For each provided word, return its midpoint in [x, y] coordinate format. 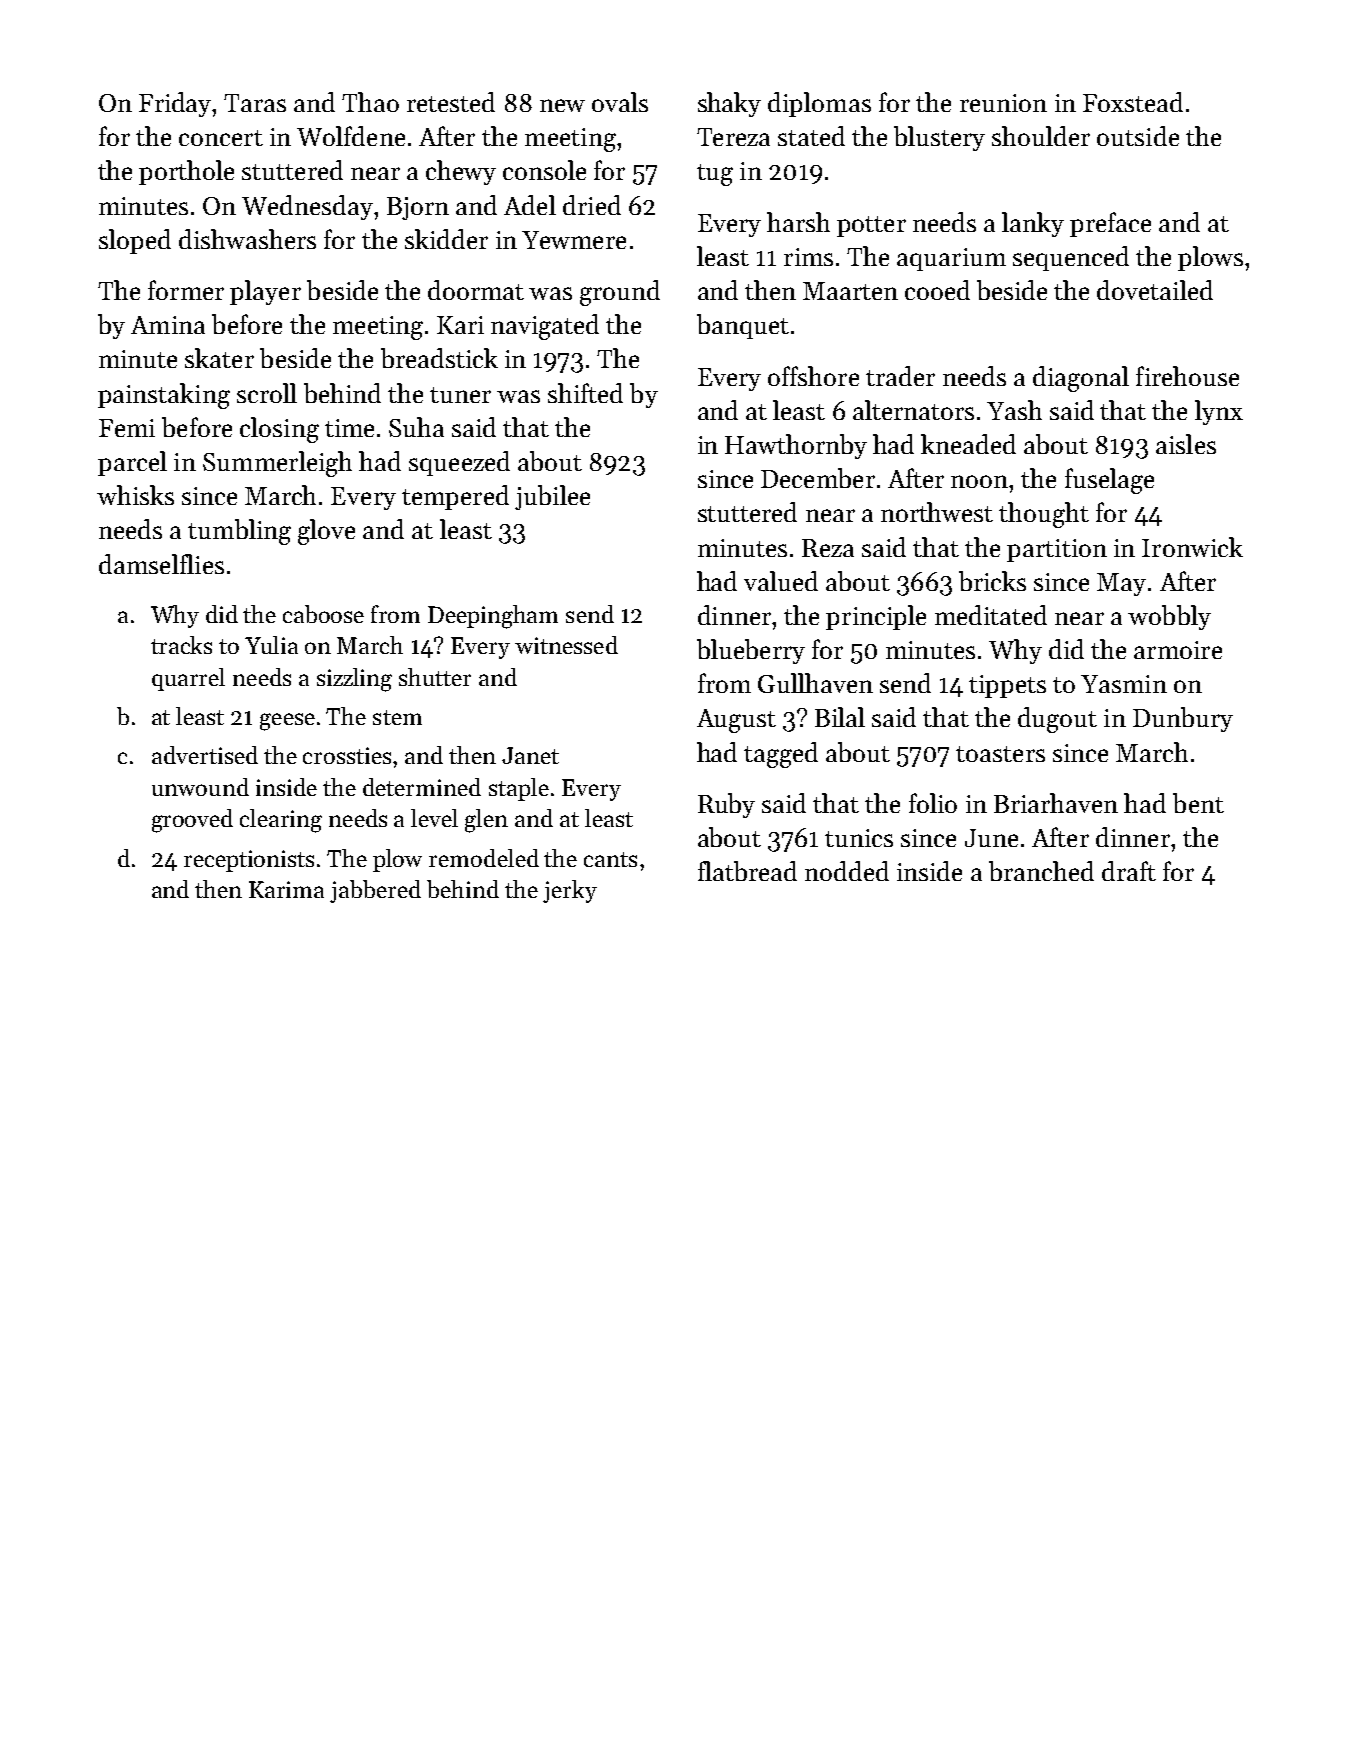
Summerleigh [277, 464]
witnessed [566, 645]
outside [1138, 136]
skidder [446, 239]
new [562, 105]
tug [715, 175]
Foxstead [1133, 102]
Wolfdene [351, 136]
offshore [813, 376]
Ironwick [1192, 547]
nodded [847, 871]
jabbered [375, 891]
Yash [1014, 410]
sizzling [354, 680]
